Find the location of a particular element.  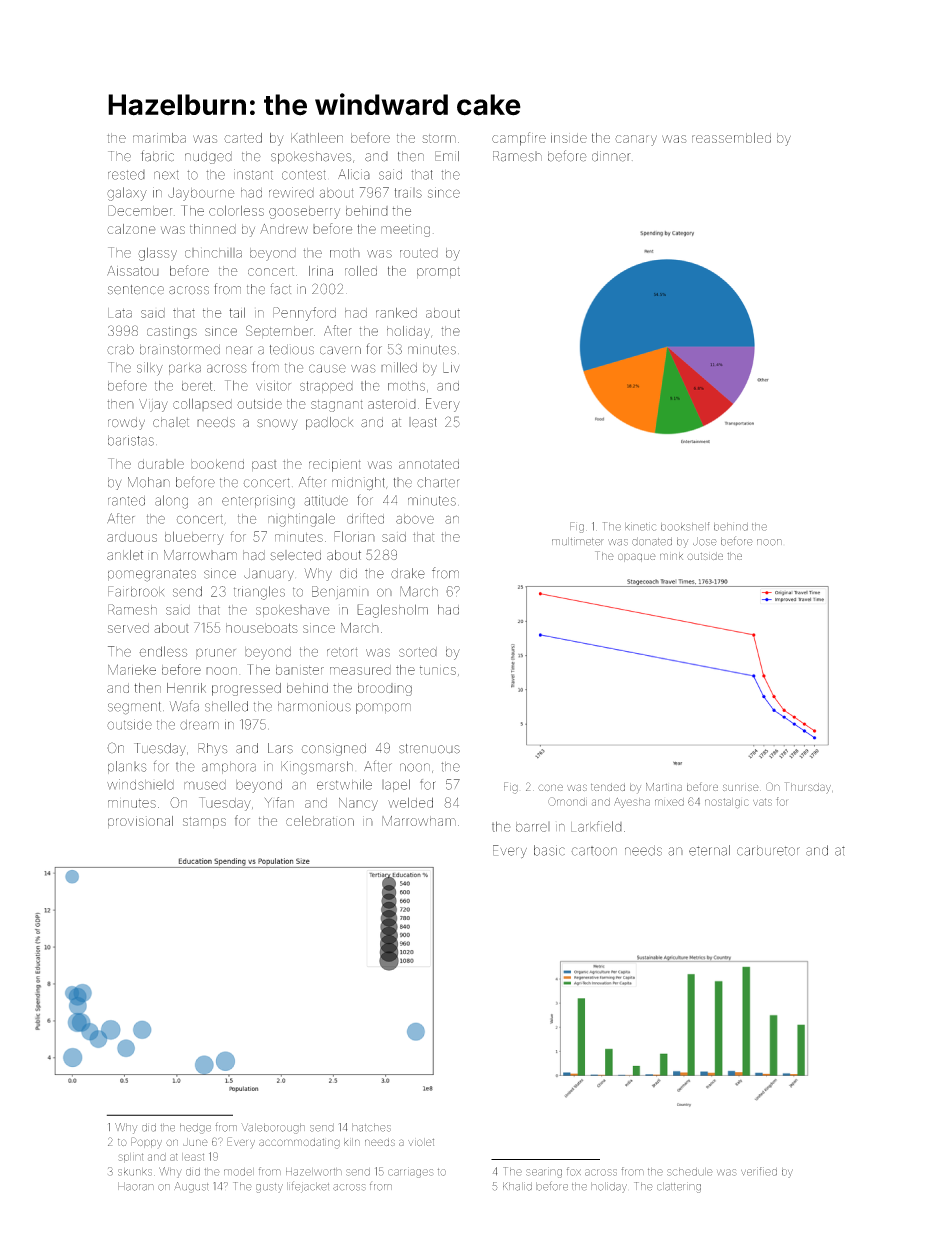

Khalid is located at coordinates (517, 1186).
